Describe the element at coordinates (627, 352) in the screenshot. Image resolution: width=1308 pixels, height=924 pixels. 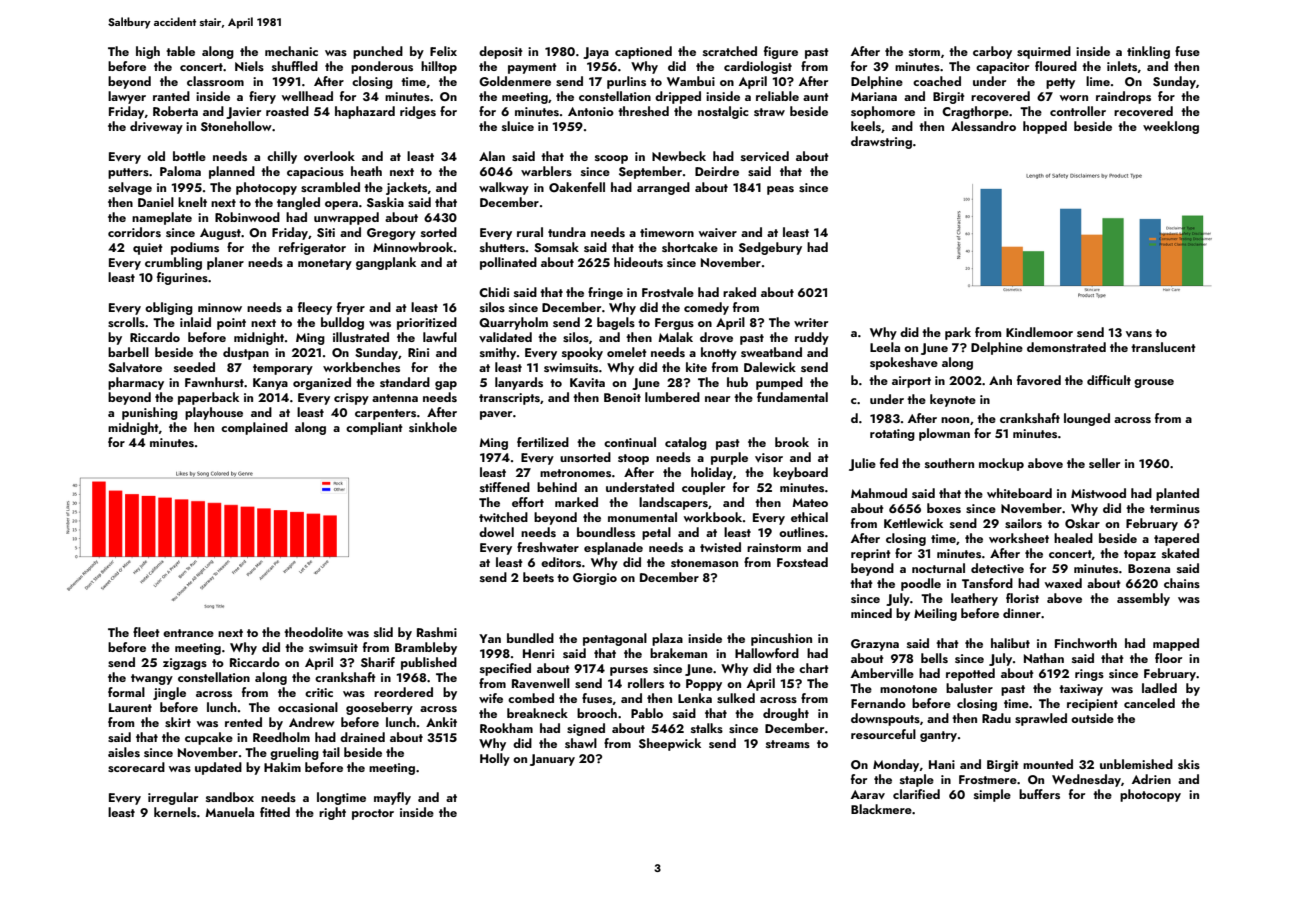
I see `omelet` at that location.
